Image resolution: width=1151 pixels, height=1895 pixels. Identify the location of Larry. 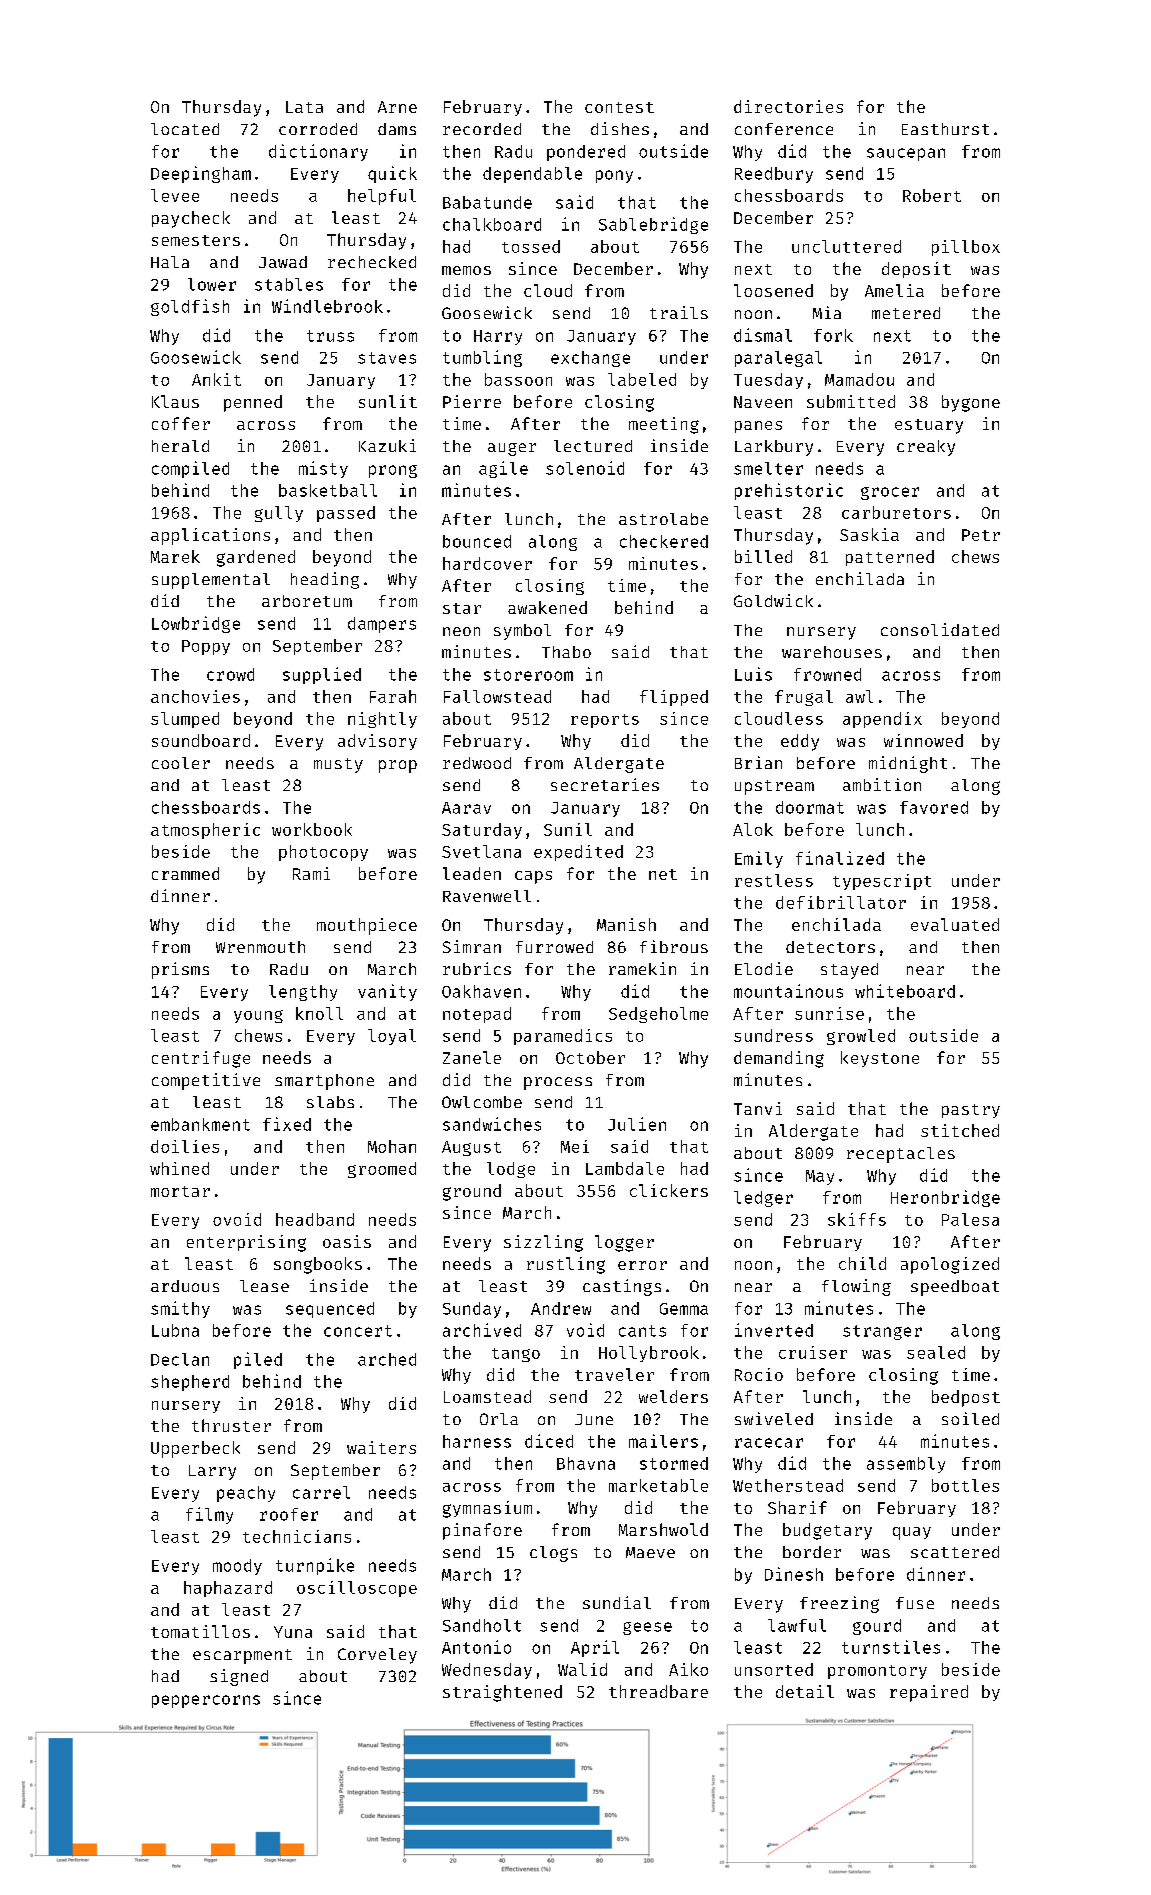
(212, 1472).
